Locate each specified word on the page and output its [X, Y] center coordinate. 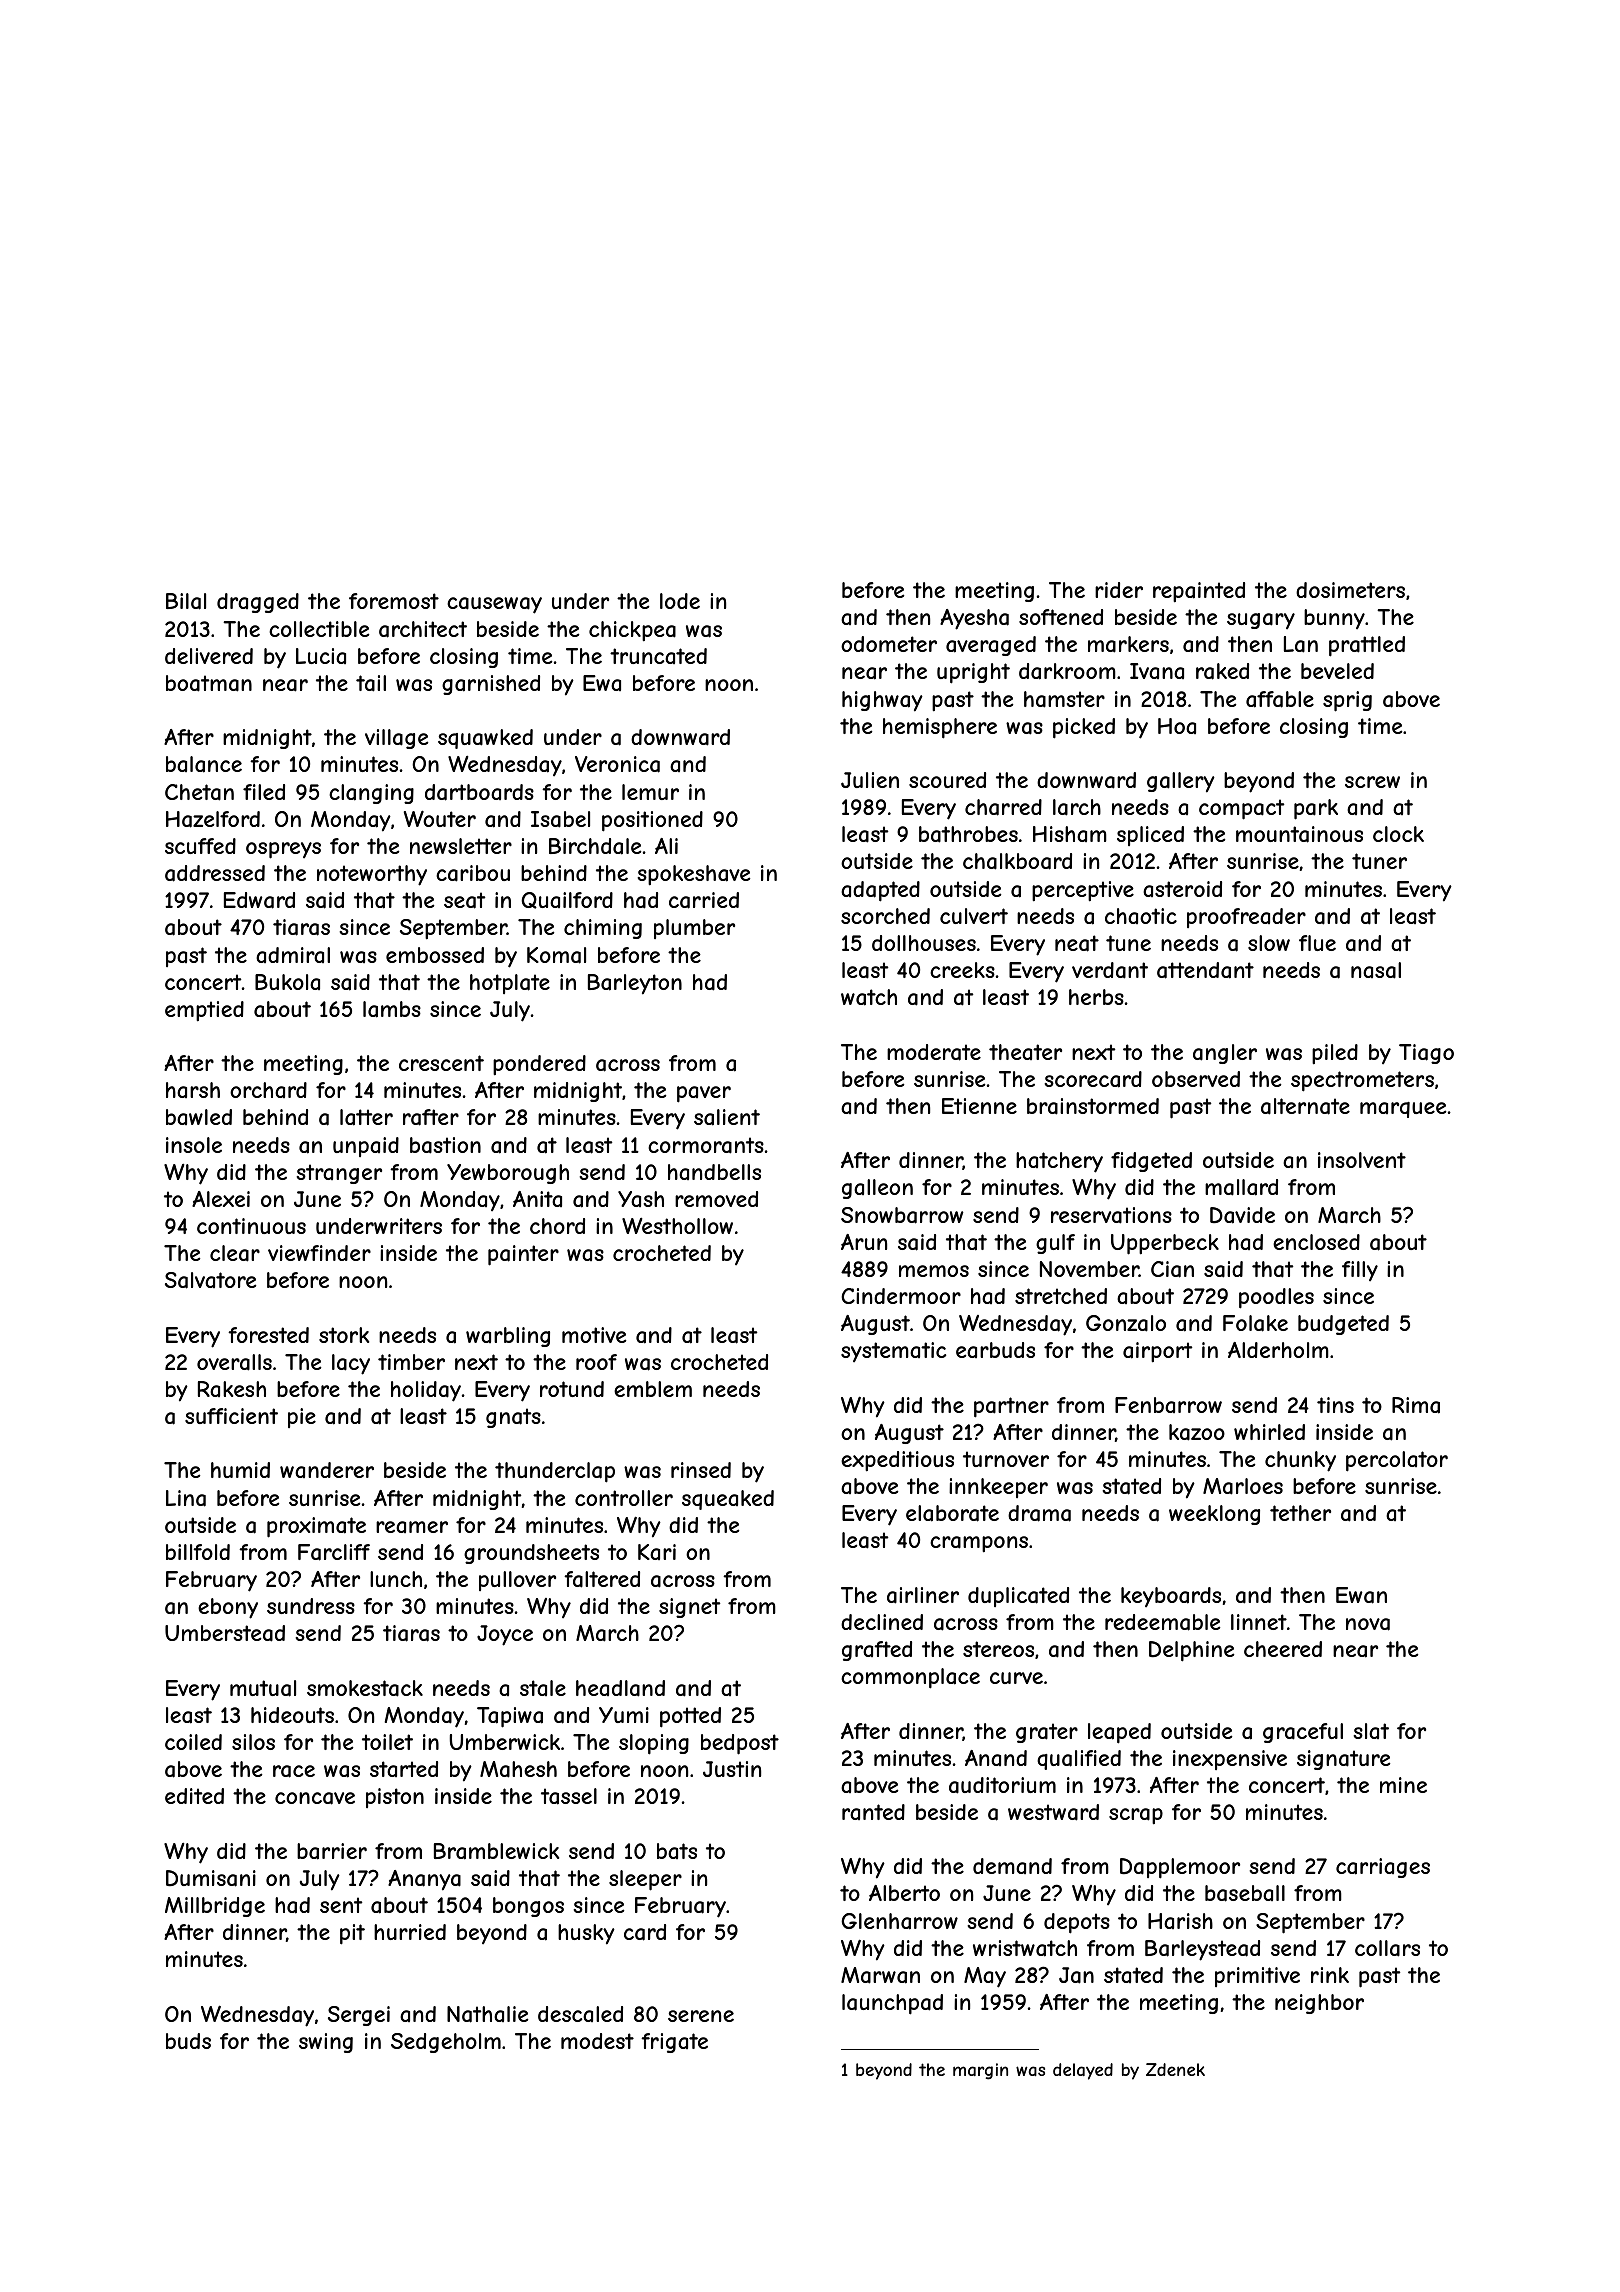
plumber [694, 929]
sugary [1261, 621]
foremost [394, 601]
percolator [1397, 1461]
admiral [293, 955]
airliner [923, 1595]
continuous [251, 1226]
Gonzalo [1126, 1323]
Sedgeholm [446, 2043]
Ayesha [974, 619]
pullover [517, 1581]
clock [1398, 834]
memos [934, 1271]
